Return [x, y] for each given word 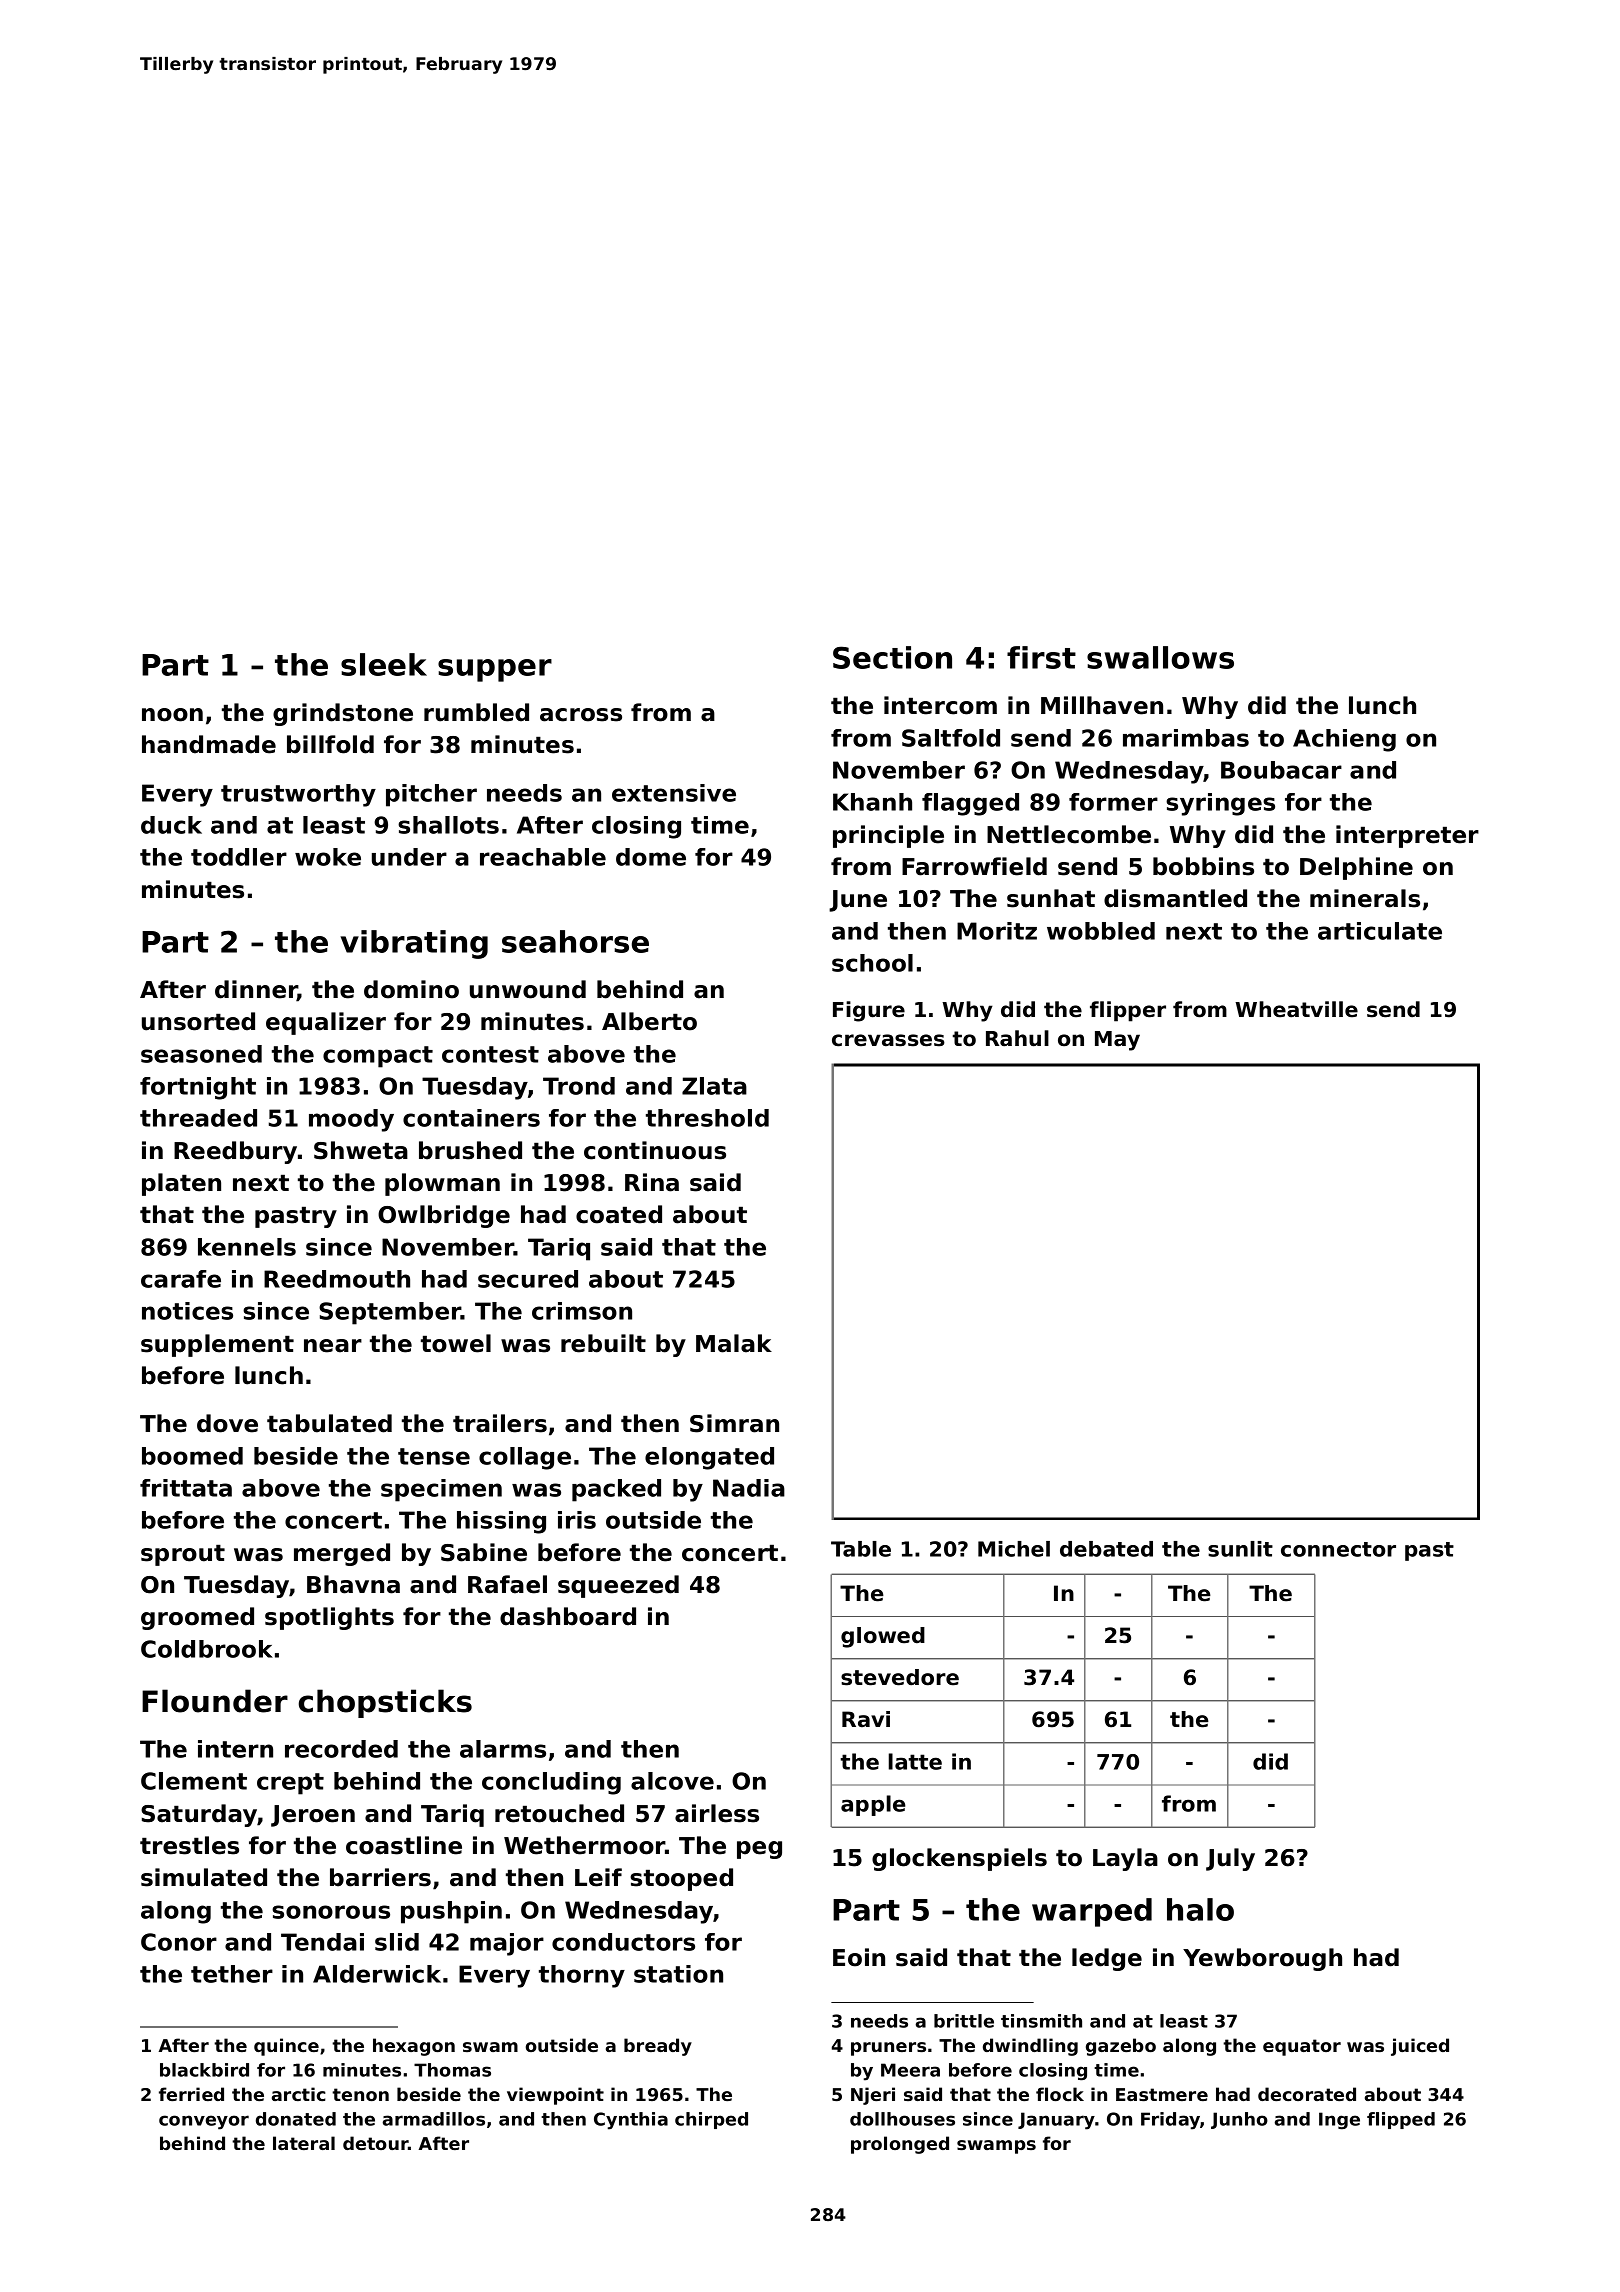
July [1230, 1859]
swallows [1160, 657]
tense [434, 1456]
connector [1338, 1549]
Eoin [859, 1957]
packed [616, 1490]
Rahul [1017, 1038]
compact [378, 1057]
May [1117, 1041]
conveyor [204, 2122]
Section [892, 657]
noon [172, 715]
